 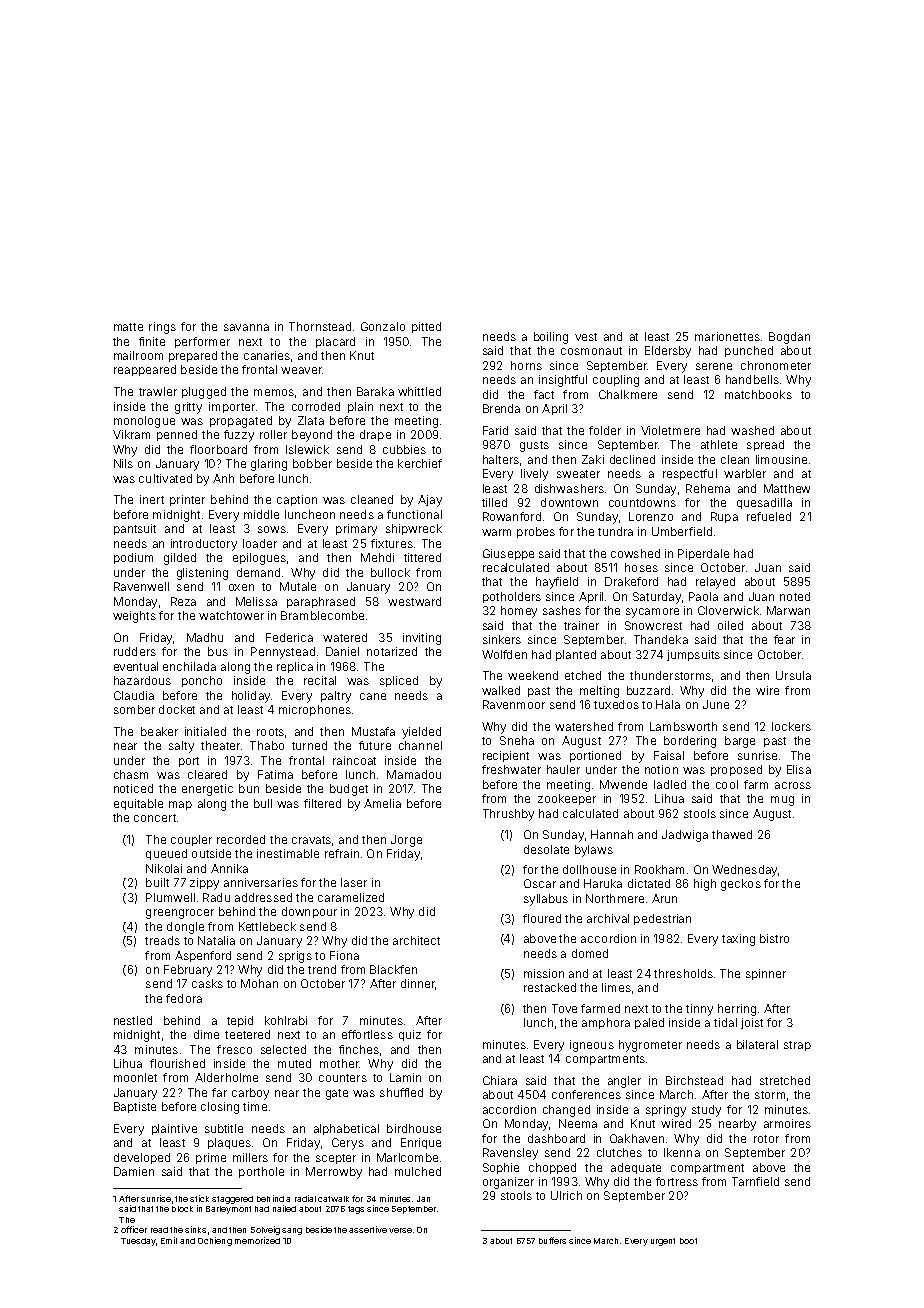 What do you see at coordinates (128, 327) in the screenshot?
I see `matte` at bounding box center [128, 327].
